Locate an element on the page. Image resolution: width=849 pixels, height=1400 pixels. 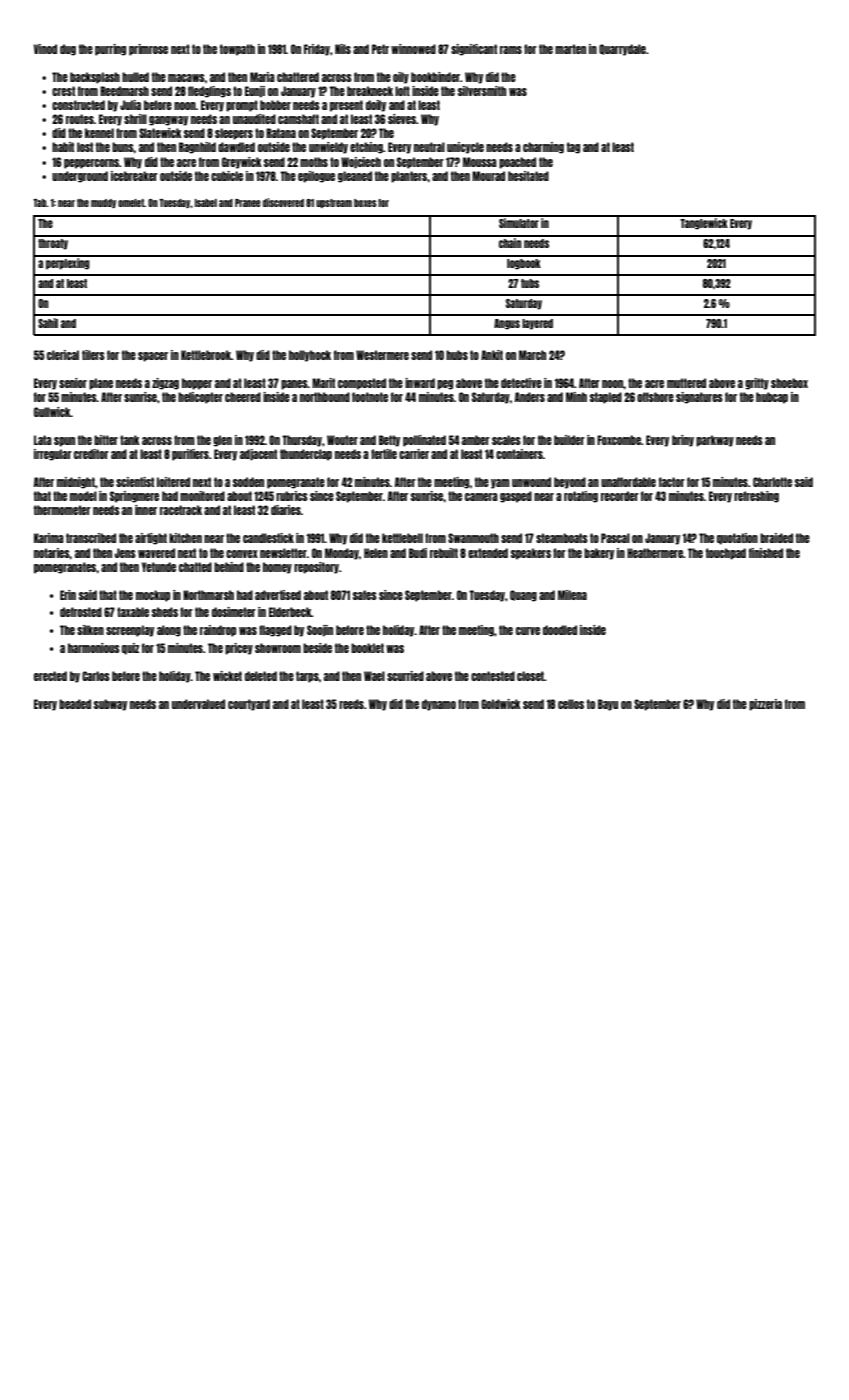
beaded is located at coordinates (75, 704).
